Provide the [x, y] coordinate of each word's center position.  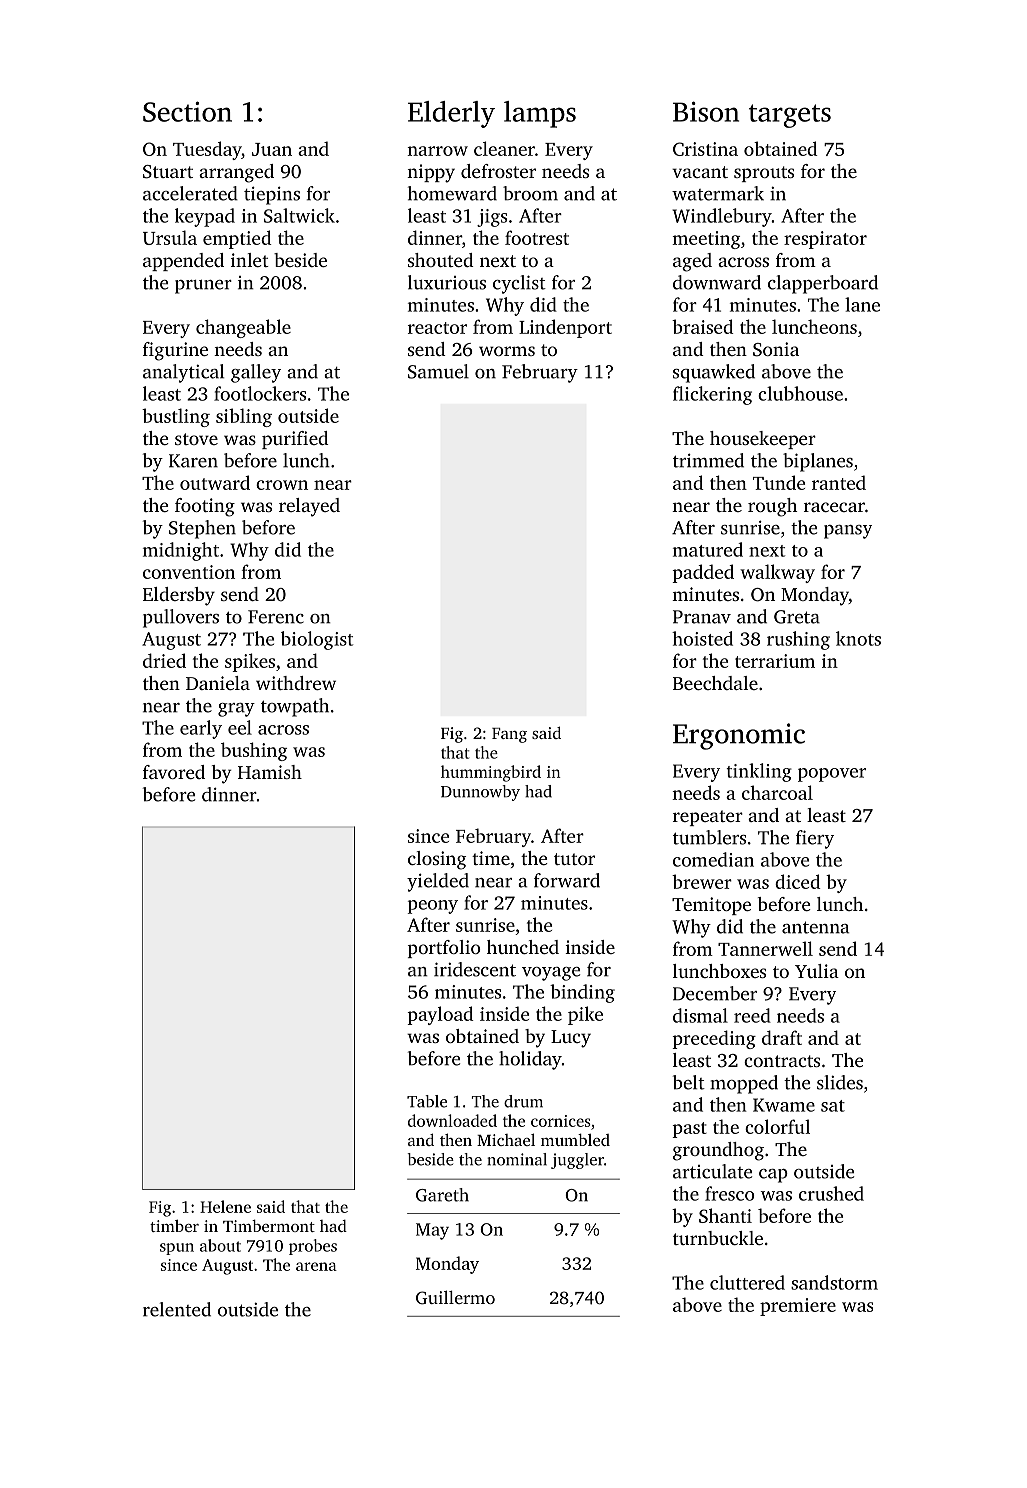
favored [174, 772]
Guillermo [455, 1297]
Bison [706, 111]
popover [832, 775]
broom [530, 193]
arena [316, 1266]
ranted [839, 482]
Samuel [438, 371]
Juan [272, 149]
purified [295, 440]
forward [567, 880]
